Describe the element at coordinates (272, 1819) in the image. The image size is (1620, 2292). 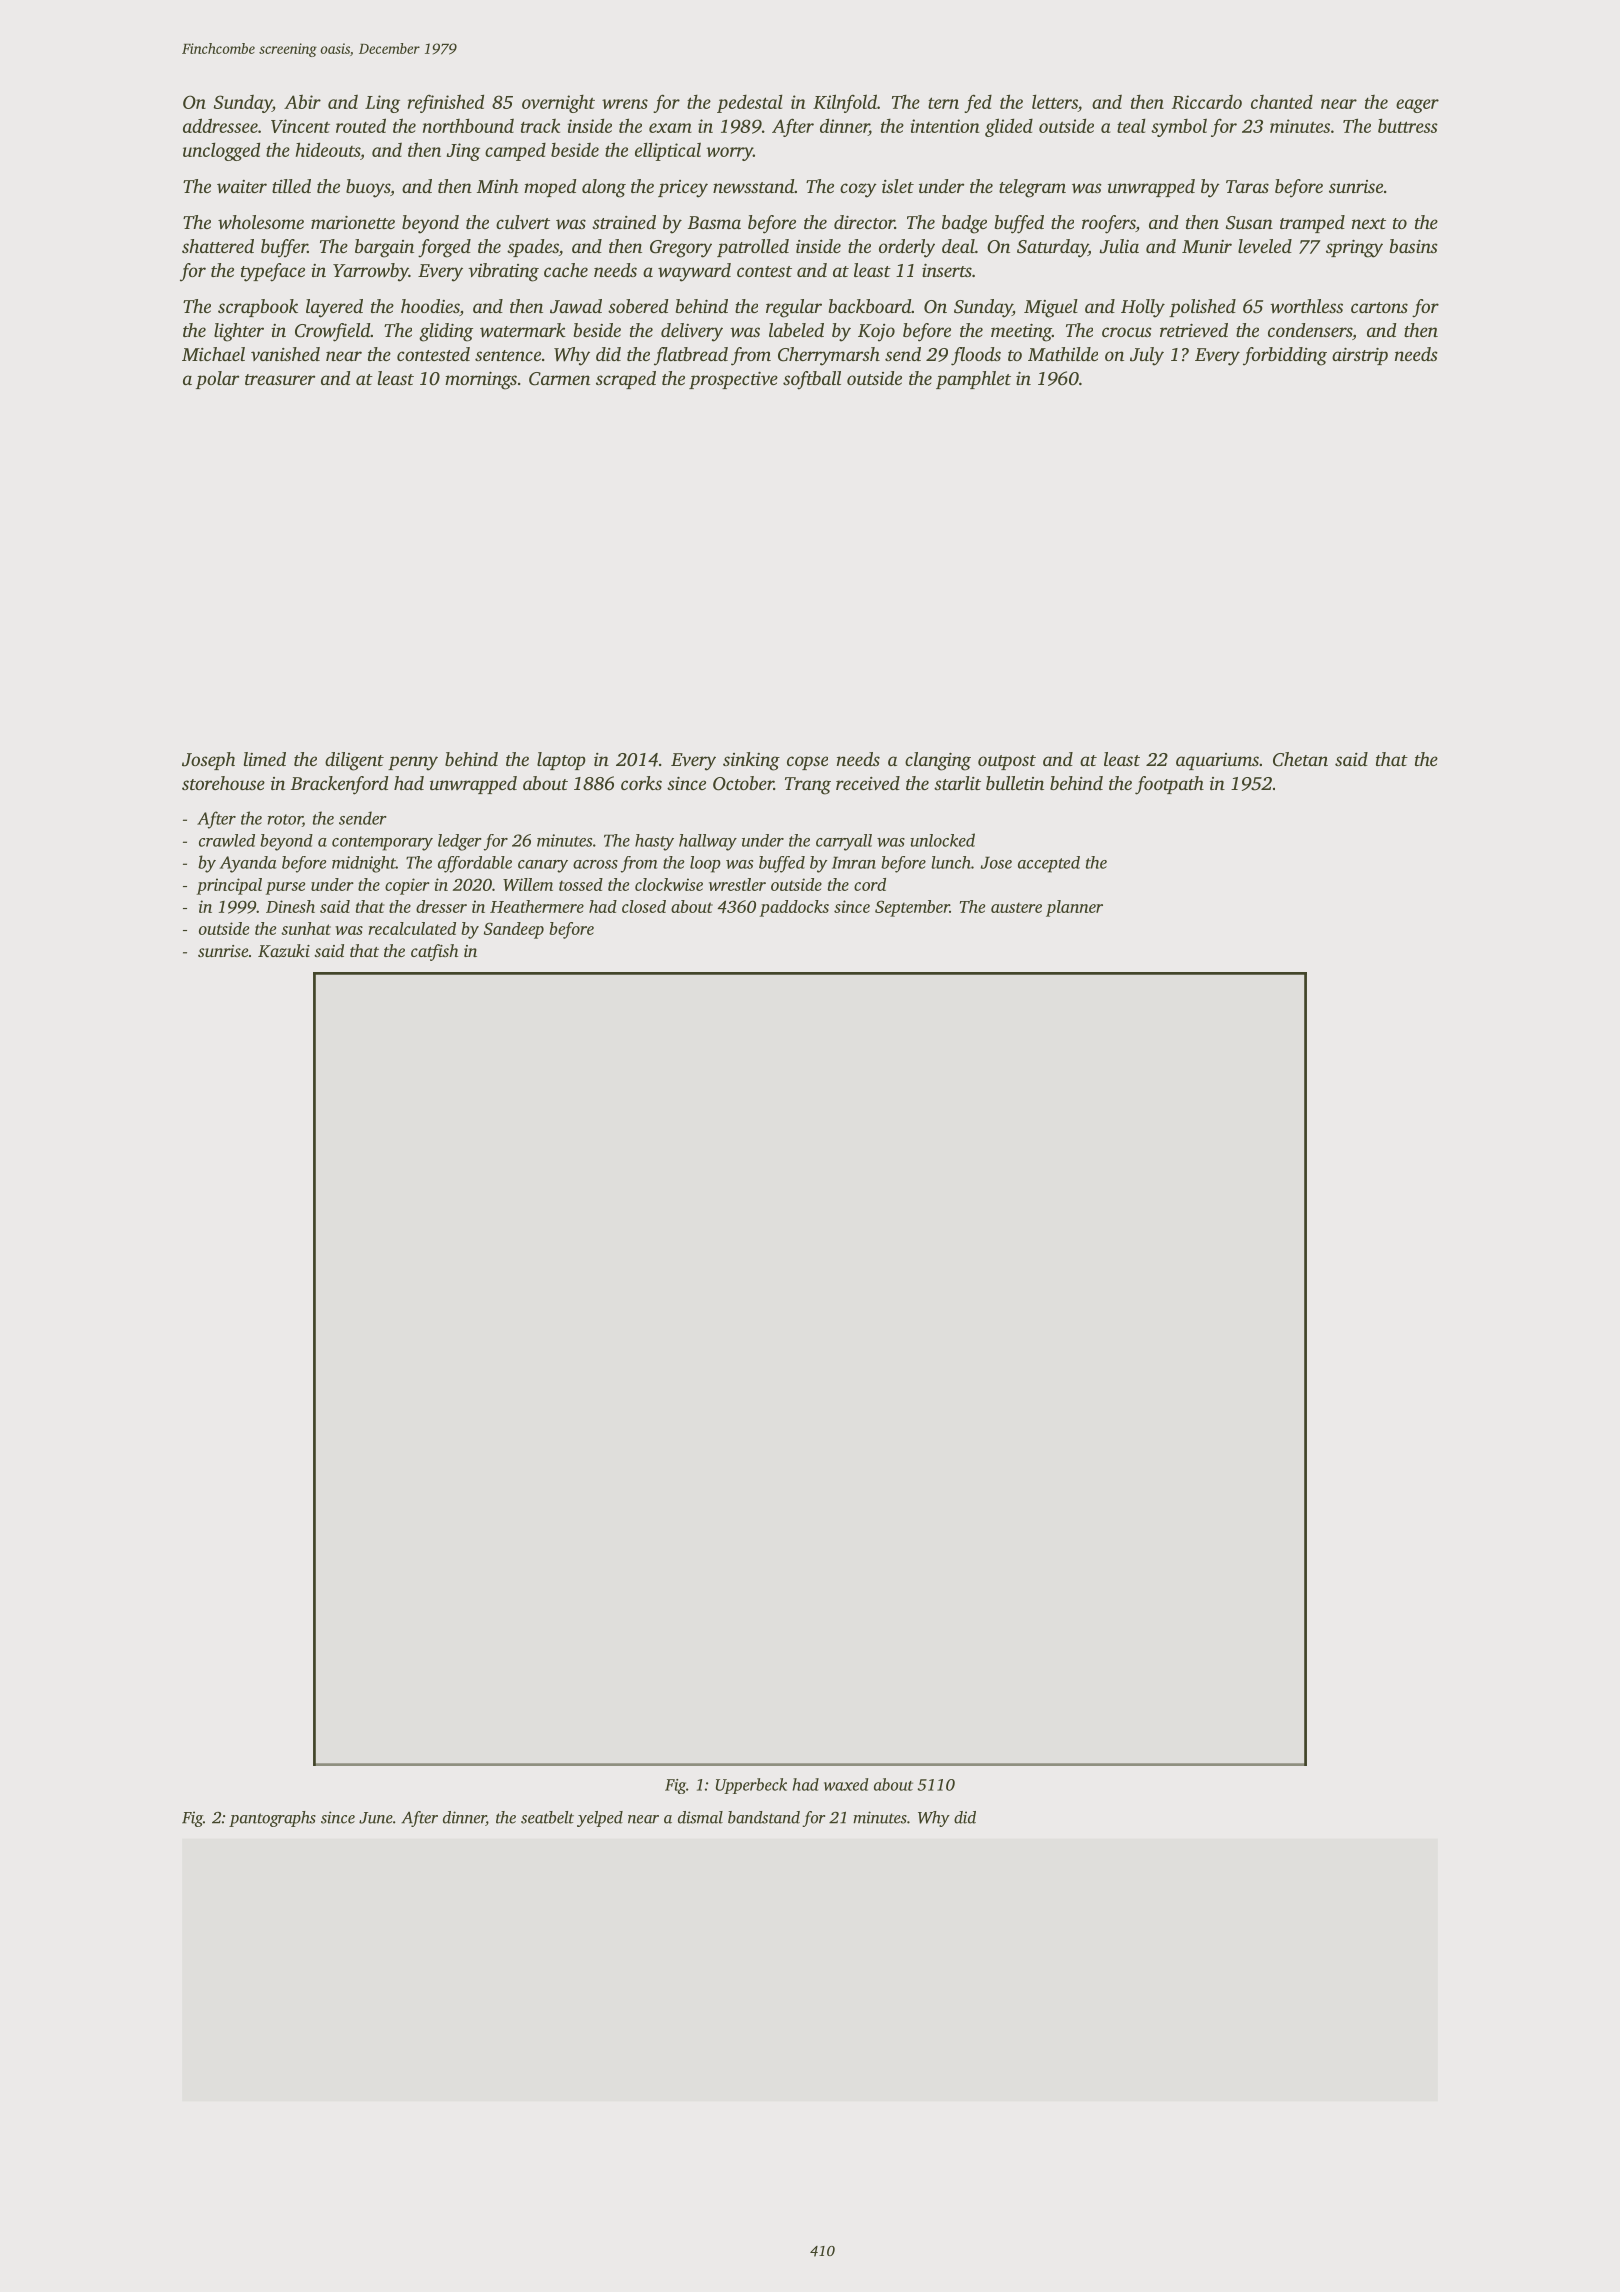
I see `pantographs` at that location.
